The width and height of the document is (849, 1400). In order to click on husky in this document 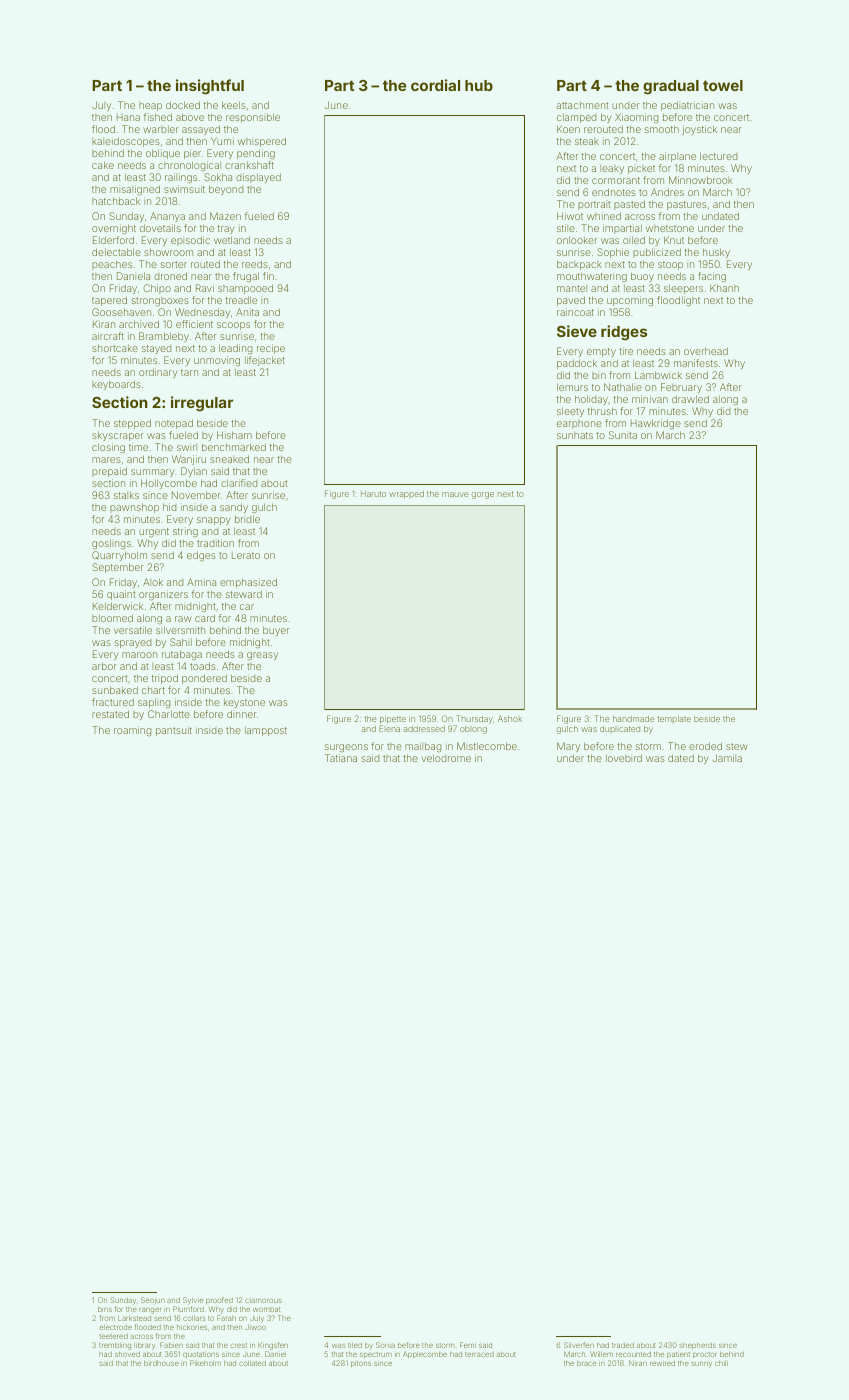, I will do `click(716, 253)`.
